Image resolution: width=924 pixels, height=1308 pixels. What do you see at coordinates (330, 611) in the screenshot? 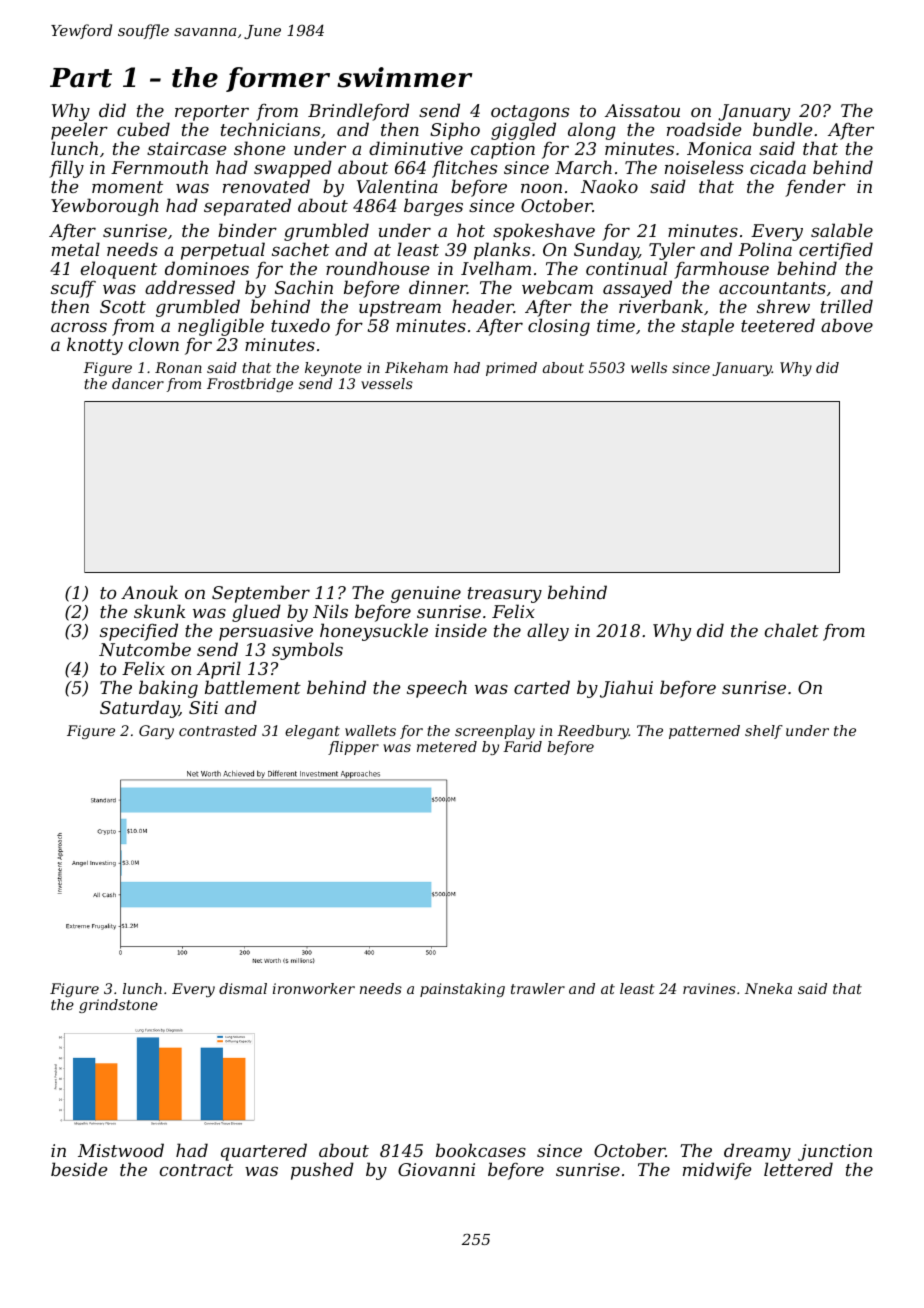
I see `Nils` at bounding box center [330, 611].
